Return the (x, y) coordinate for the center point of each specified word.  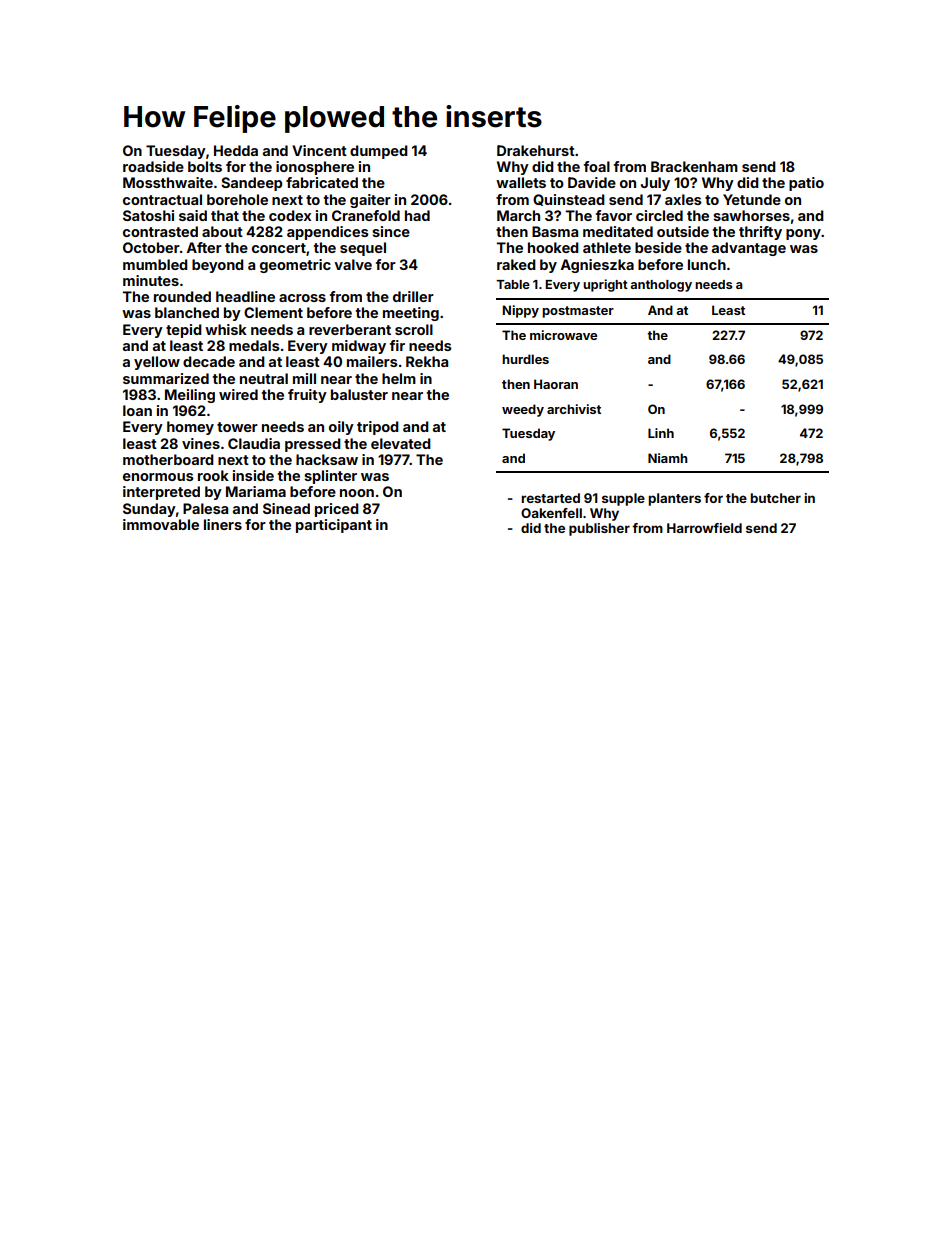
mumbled (155, 264)
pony (803, 234)
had (417, 215)
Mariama (256, 491)
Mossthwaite (168, 182)
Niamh (668, 458)
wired (238, 394)
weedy (523, 410)
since (391, 231)
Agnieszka (597, 266)
